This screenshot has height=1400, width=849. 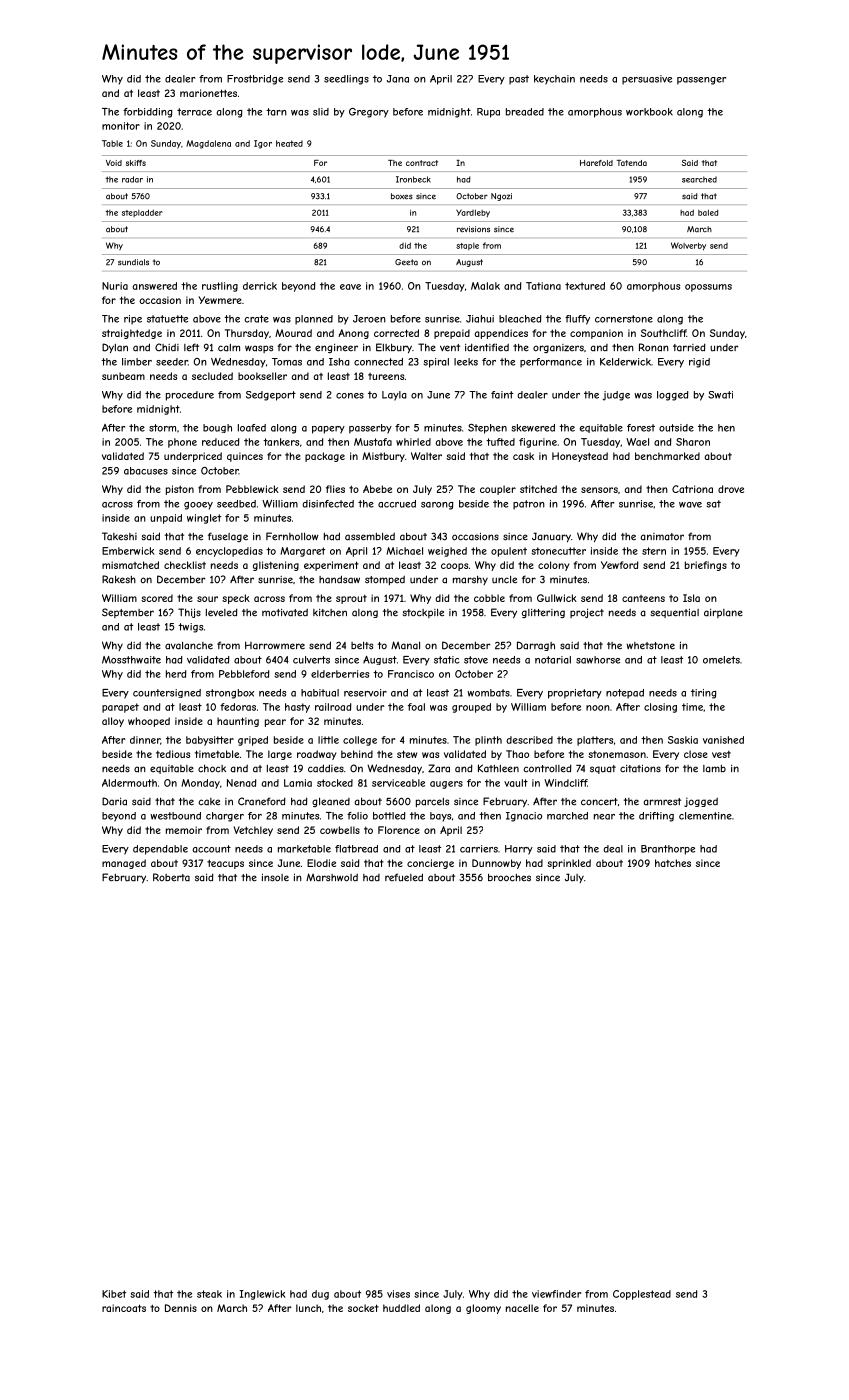 What do you see at coordinates (404, 877) in the screenshot?
I see `refueled` at bounding box center [404, 877].
